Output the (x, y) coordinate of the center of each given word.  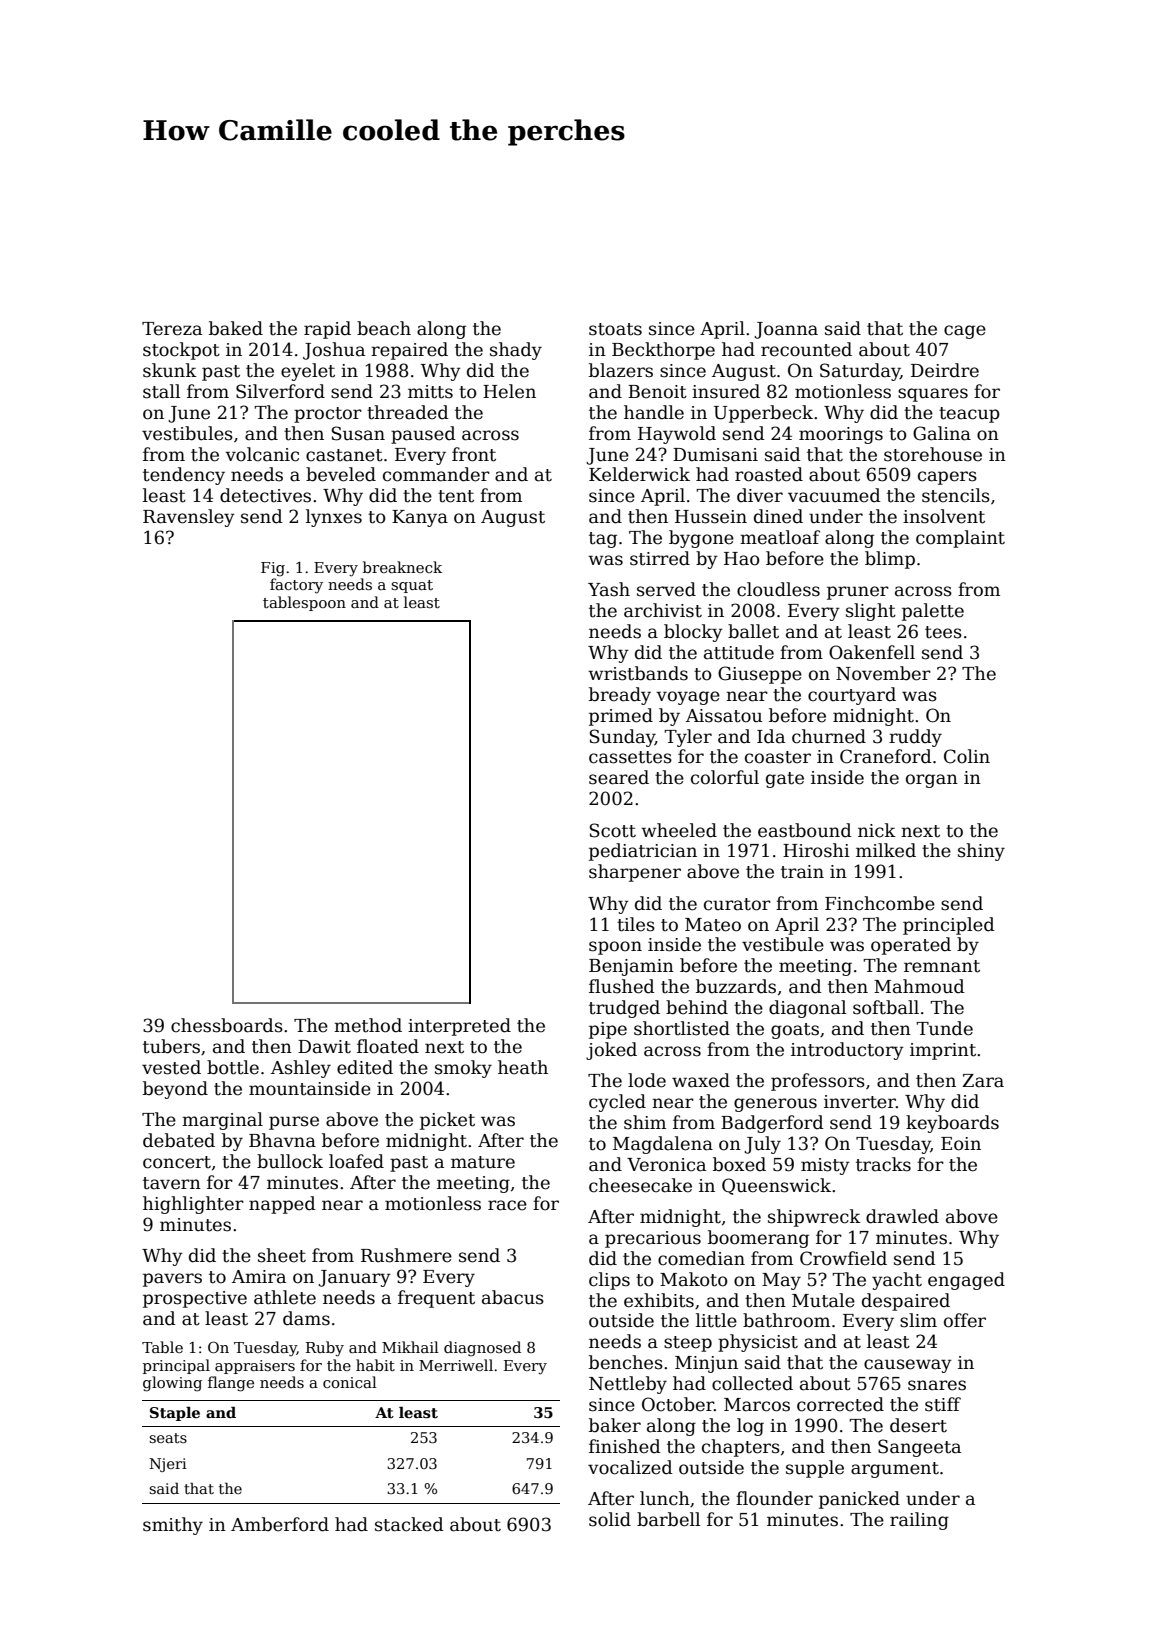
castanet (344, 455)
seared (619, 777)
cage (965, 332)
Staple (175, 1414)
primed (621, 717)
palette (933, 612)
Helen (509, 391)
